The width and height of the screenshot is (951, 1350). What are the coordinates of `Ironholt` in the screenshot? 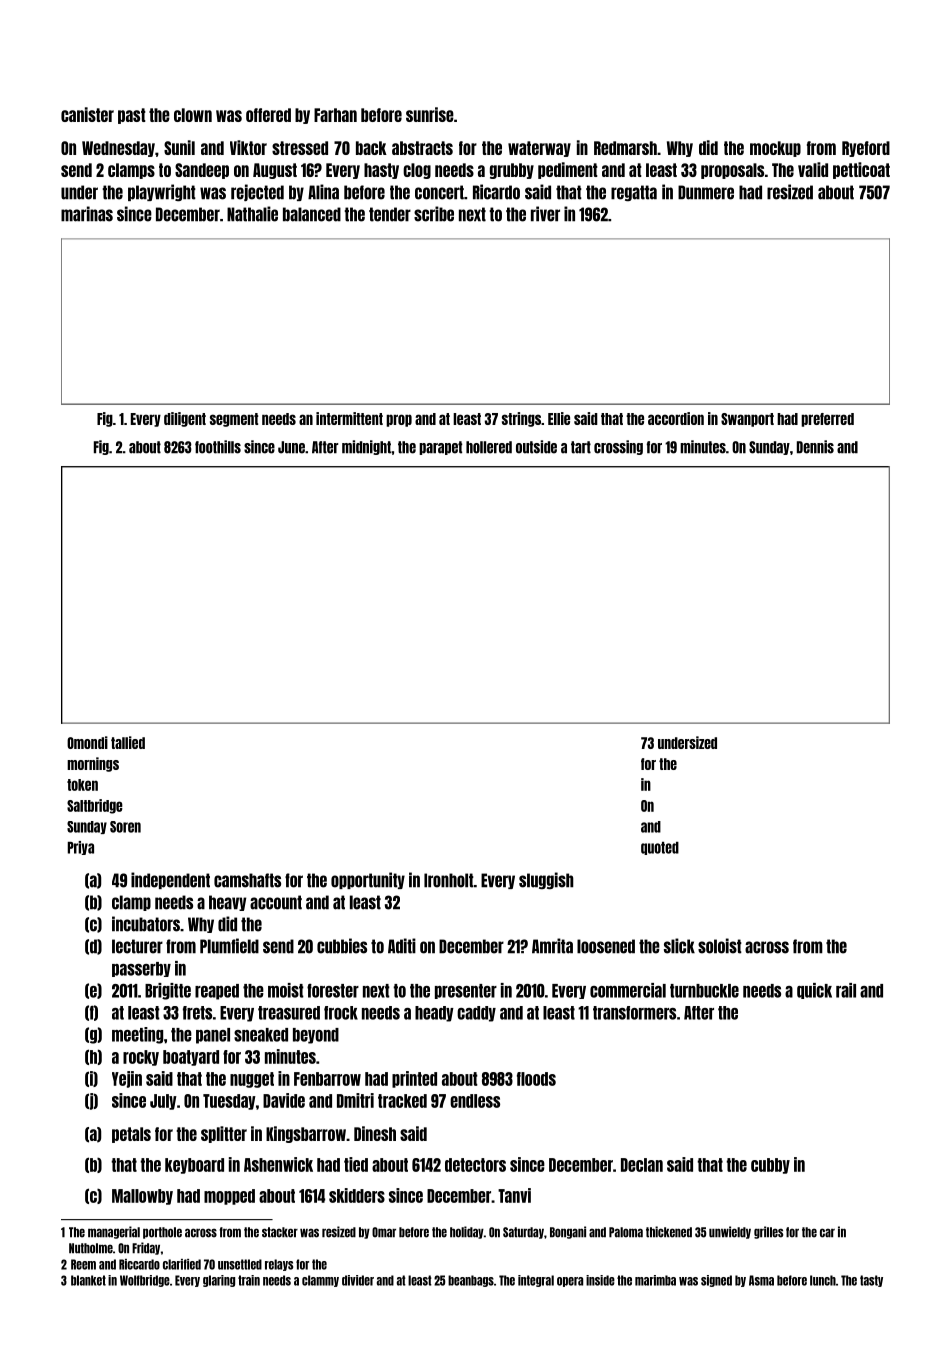 It's located at (449, 880).
